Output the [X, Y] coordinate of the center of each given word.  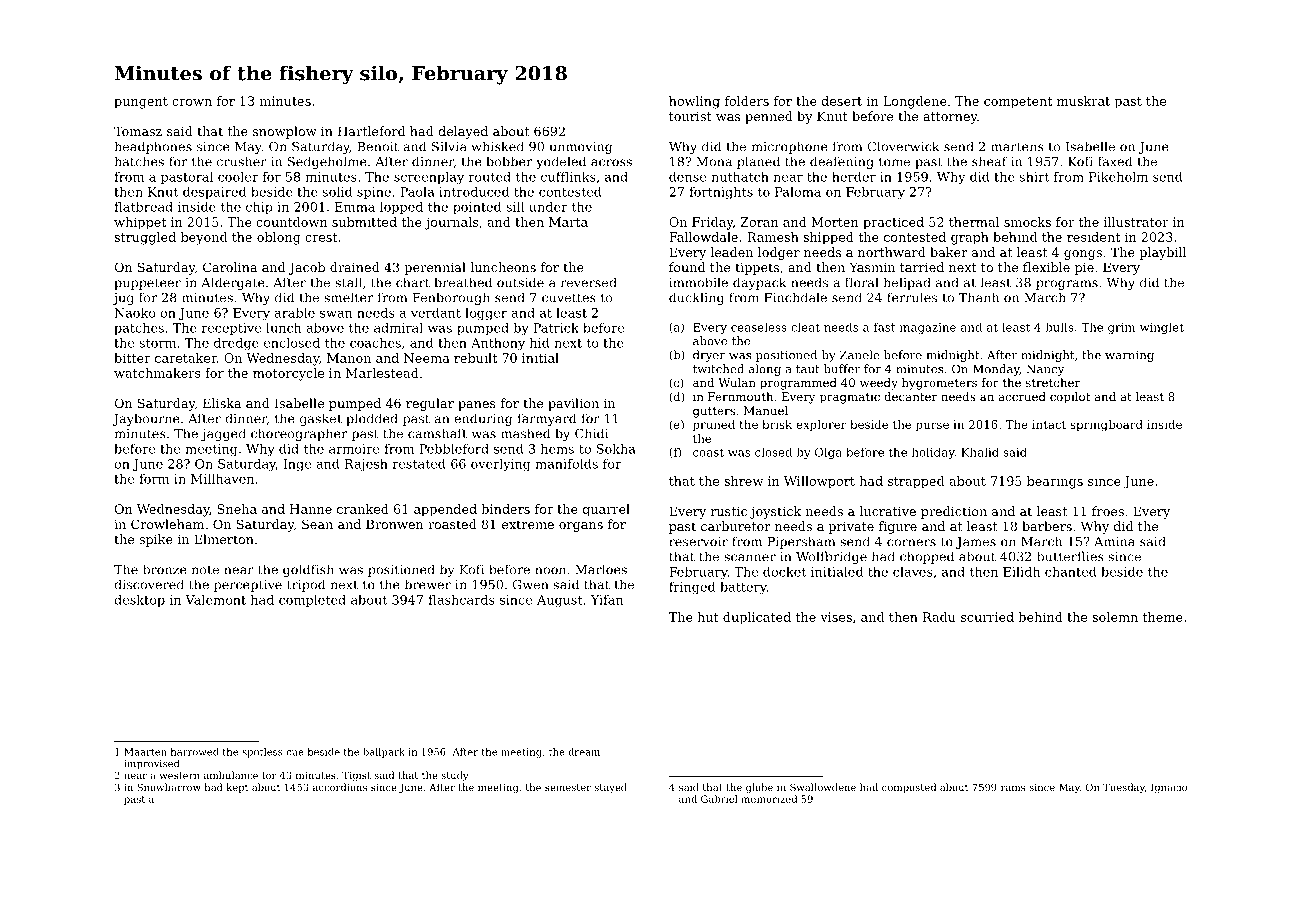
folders [747, 101]
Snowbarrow [169, 787]
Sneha [237, 509]
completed [312, 601]
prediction [954, 512]
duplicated [757, 618]
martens [1017, 147]
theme [1163, 617]
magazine [928, 328]
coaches [375, 343]
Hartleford [371, 131]
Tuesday [1124, 788]
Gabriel [719, 799]
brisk [777, 424]
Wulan [737, 382]
